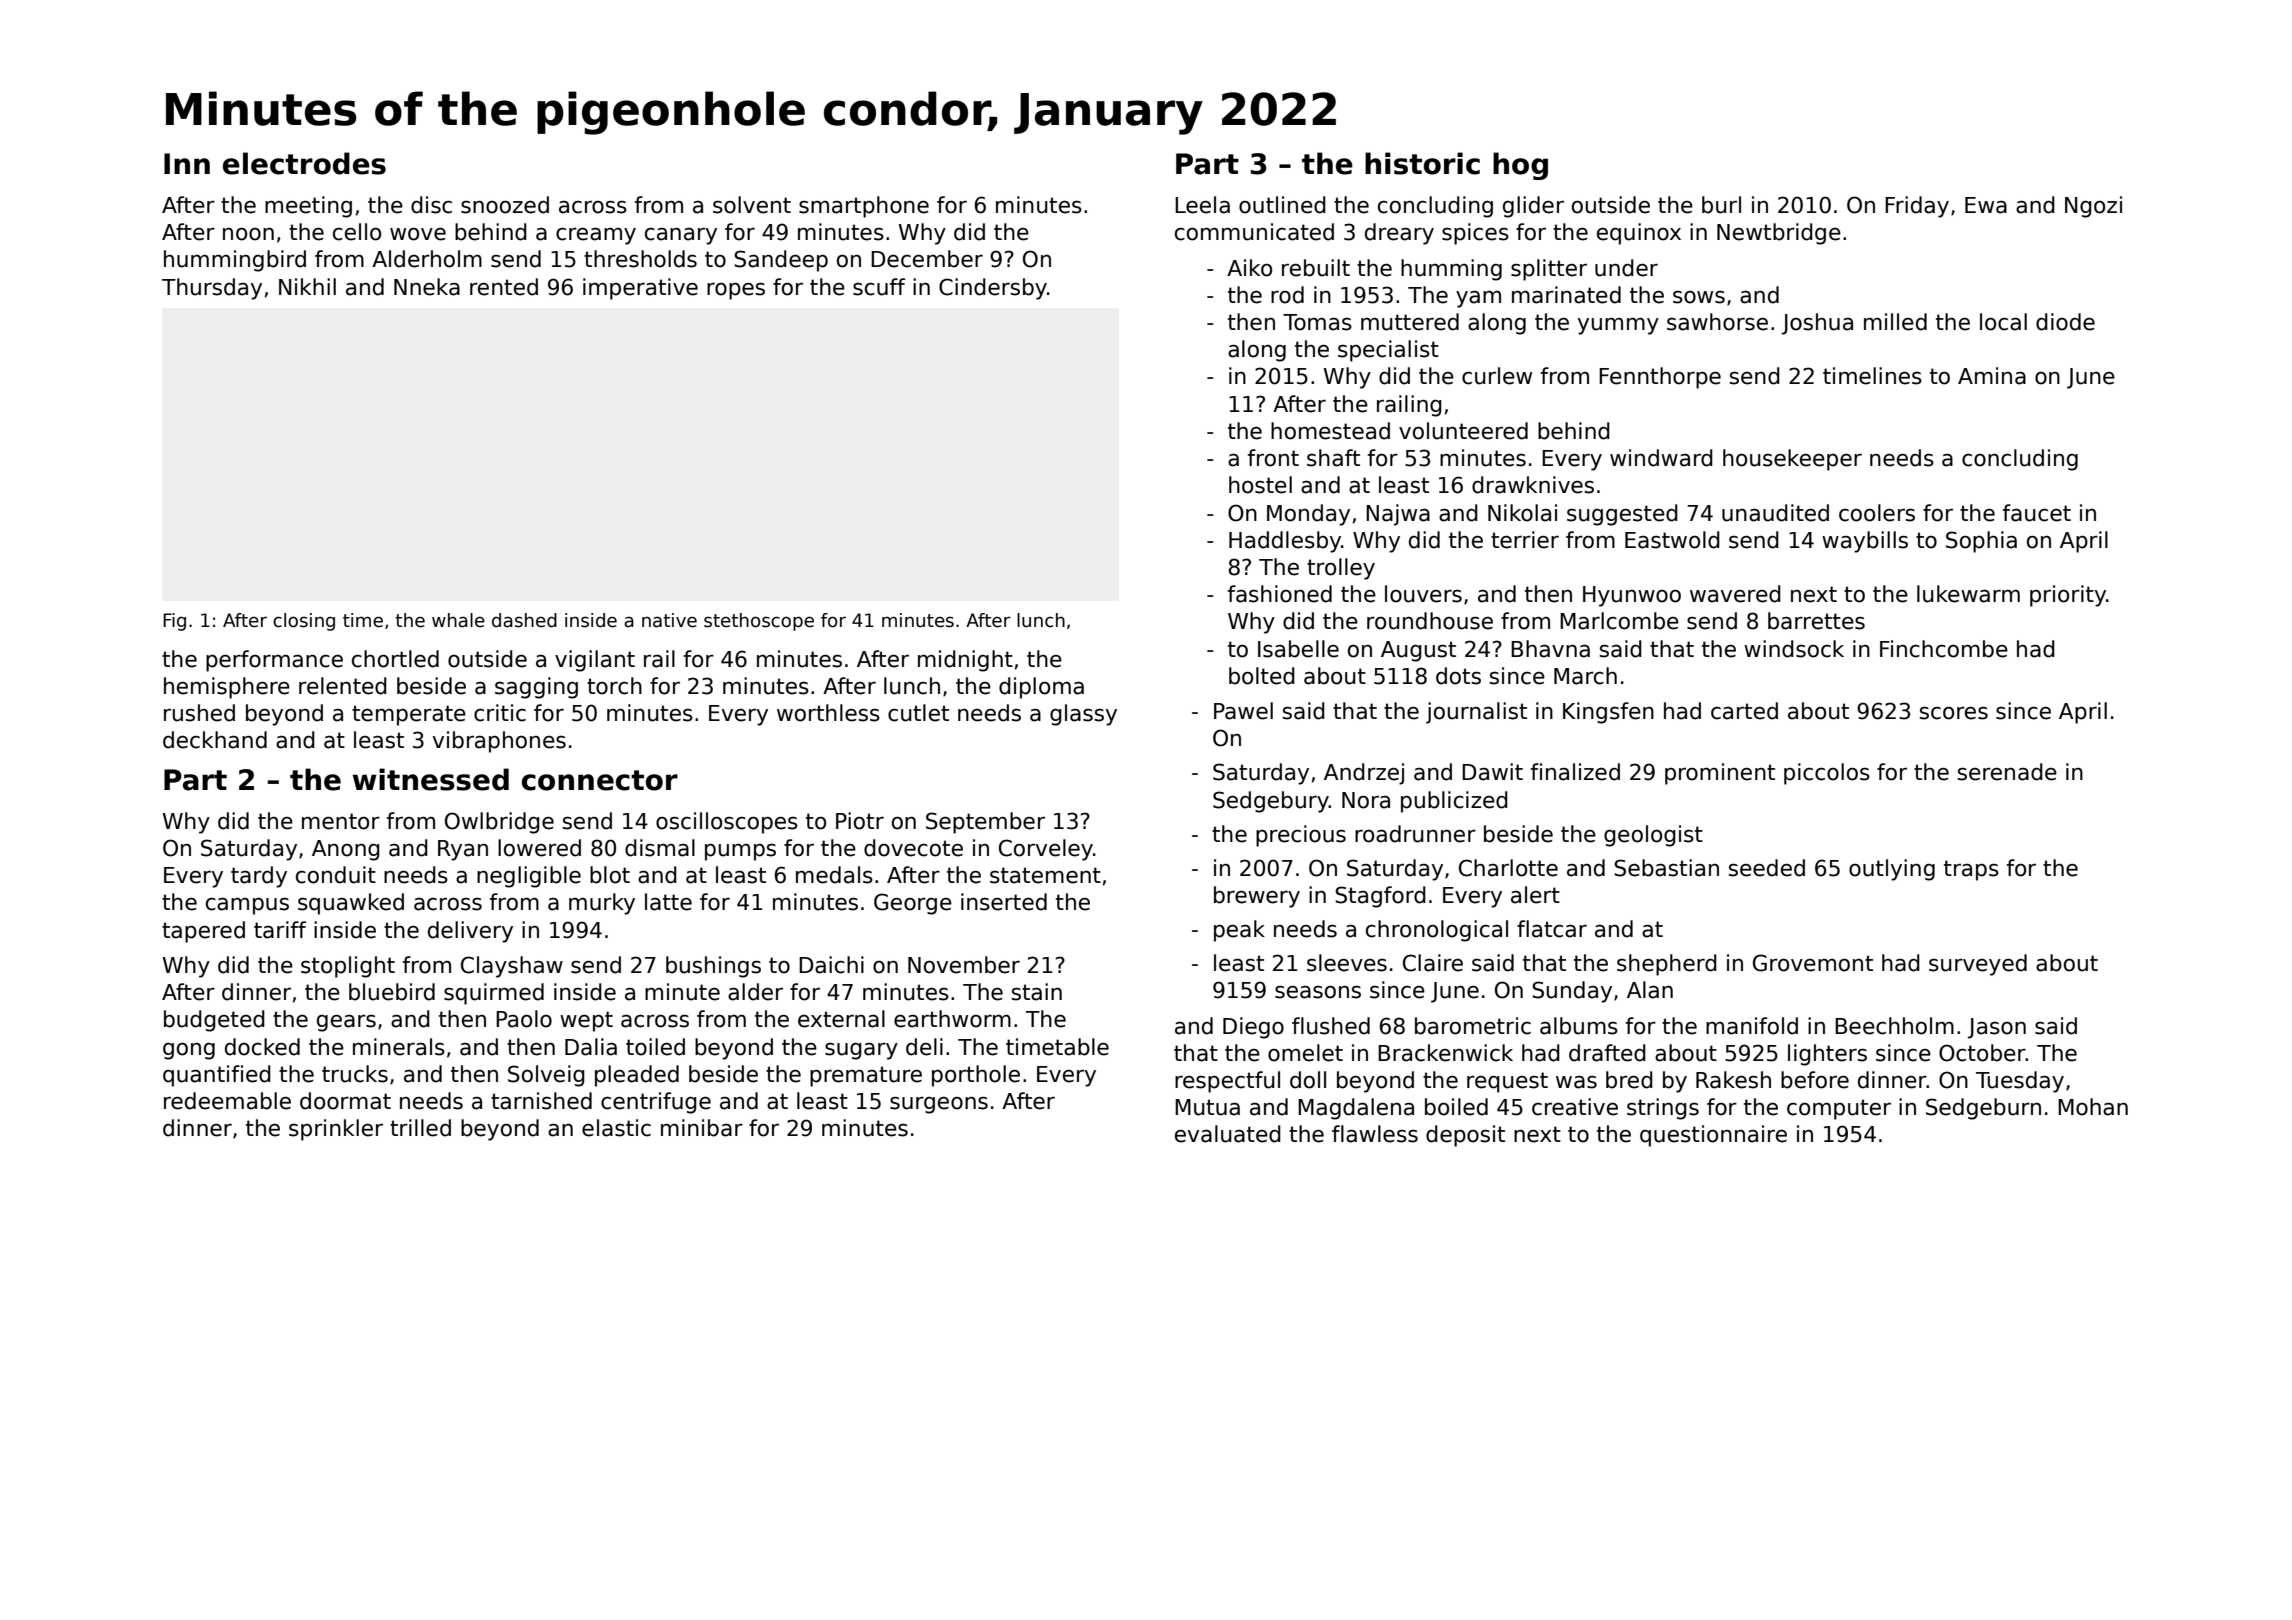  What do you see at coordinates (1520, 166) in the document?
I see `hog` at bounding box center [1520, 166].
